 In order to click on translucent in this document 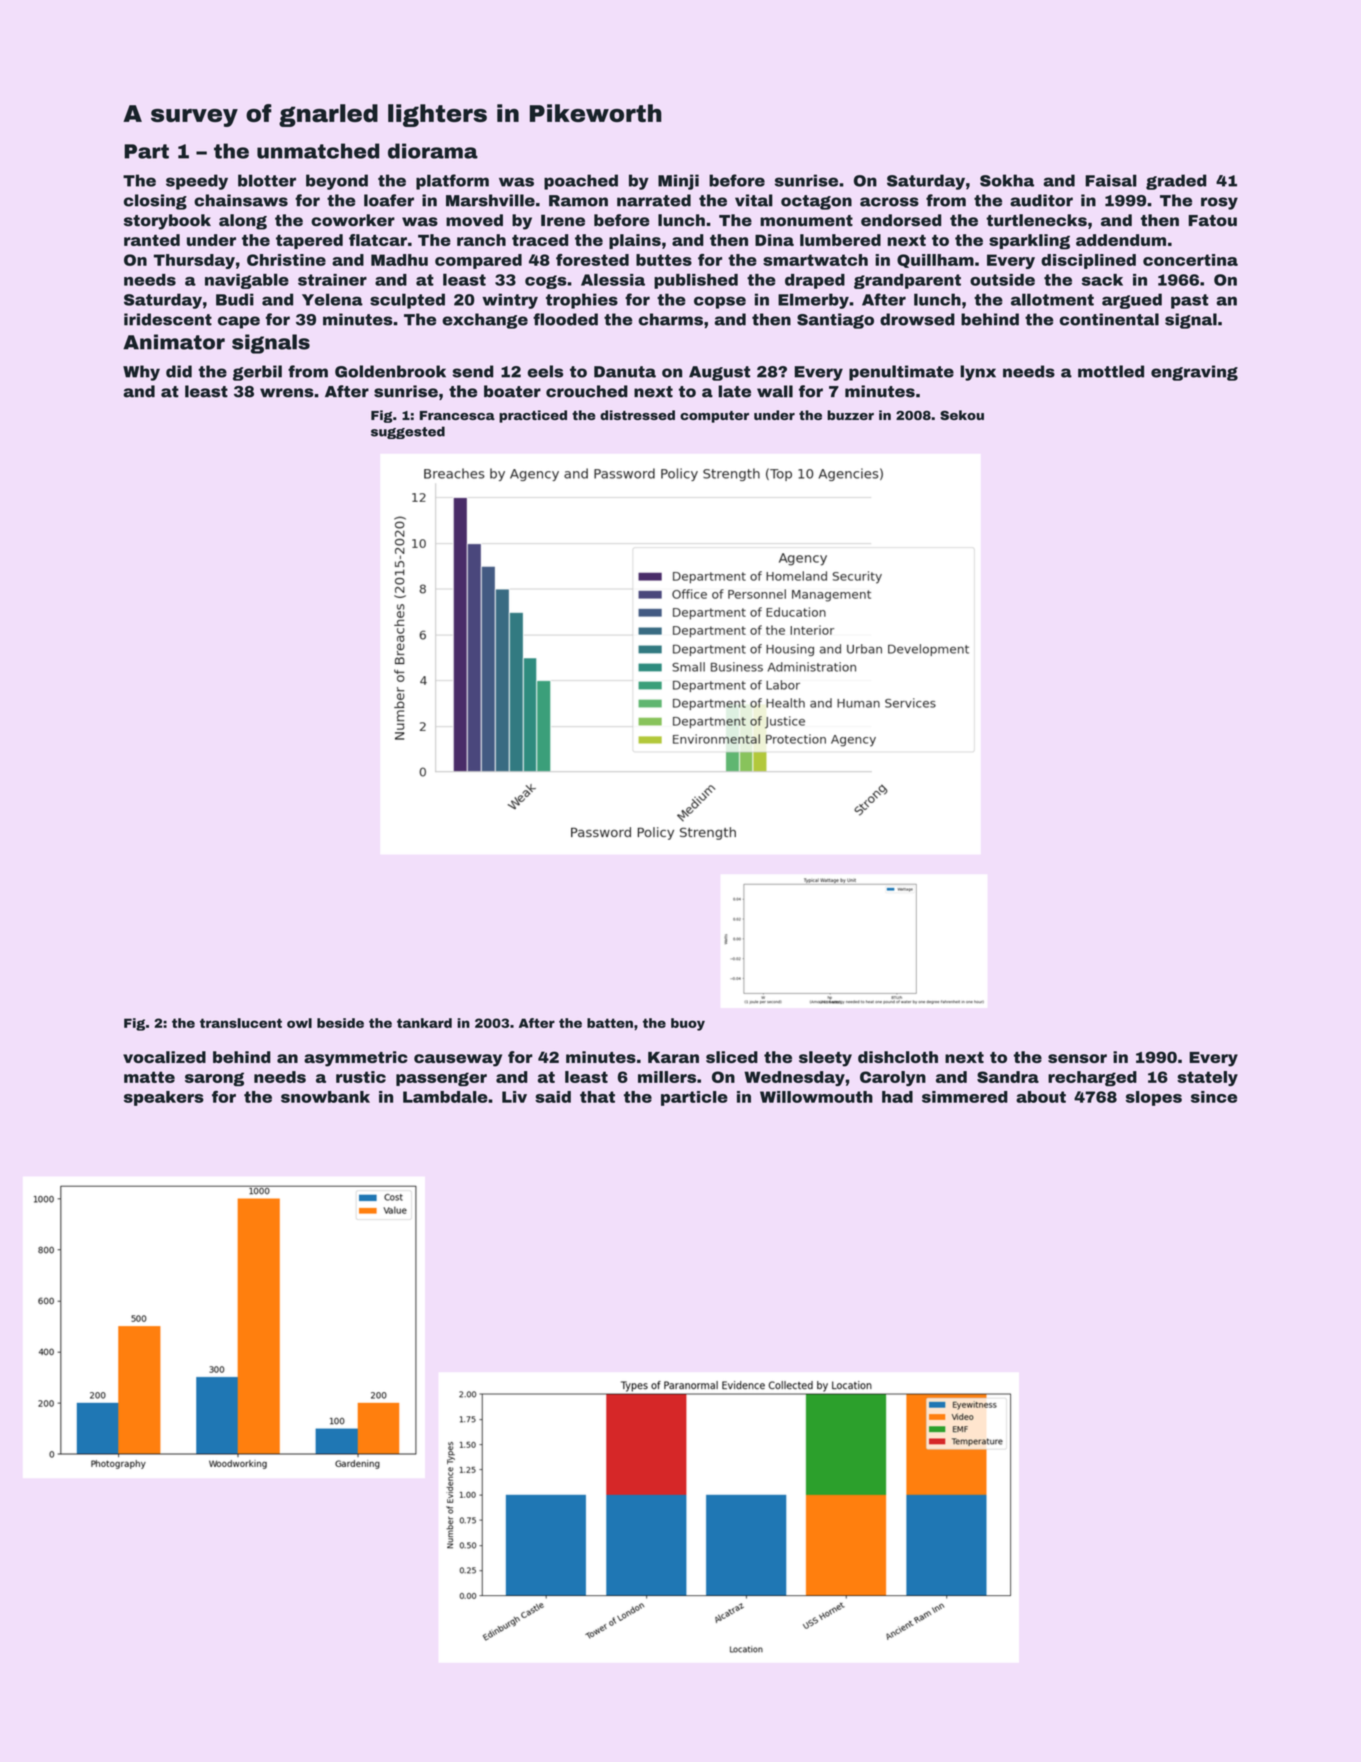, I will do `click(241, 1023)`.
